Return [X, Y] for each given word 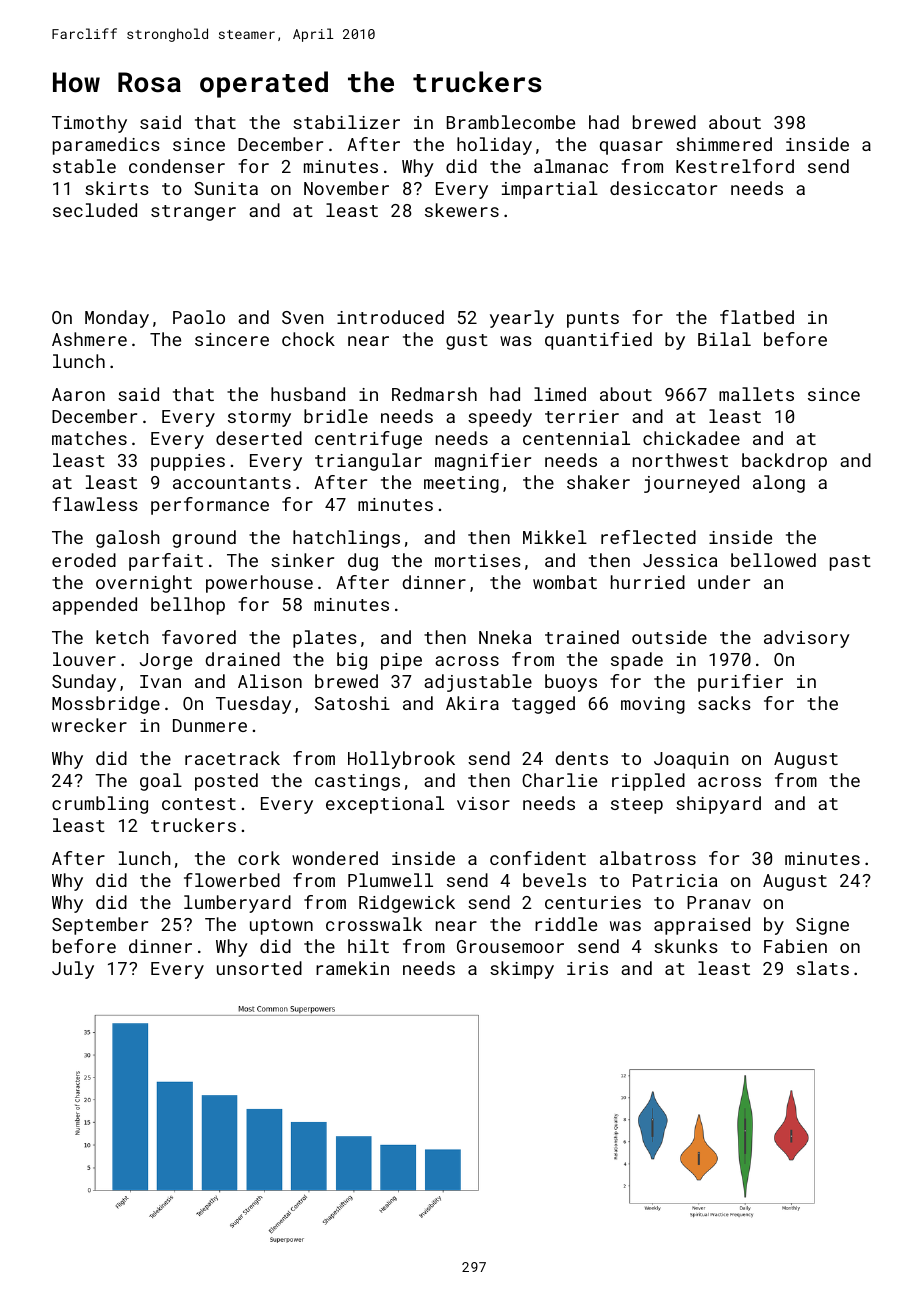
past [850, 563]
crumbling [100, 805]
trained [582, 637]
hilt [368, 946]
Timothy [89, 124]
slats [823, 968]
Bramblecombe [511, 122]
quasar [631, 148]
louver [84, 659]
